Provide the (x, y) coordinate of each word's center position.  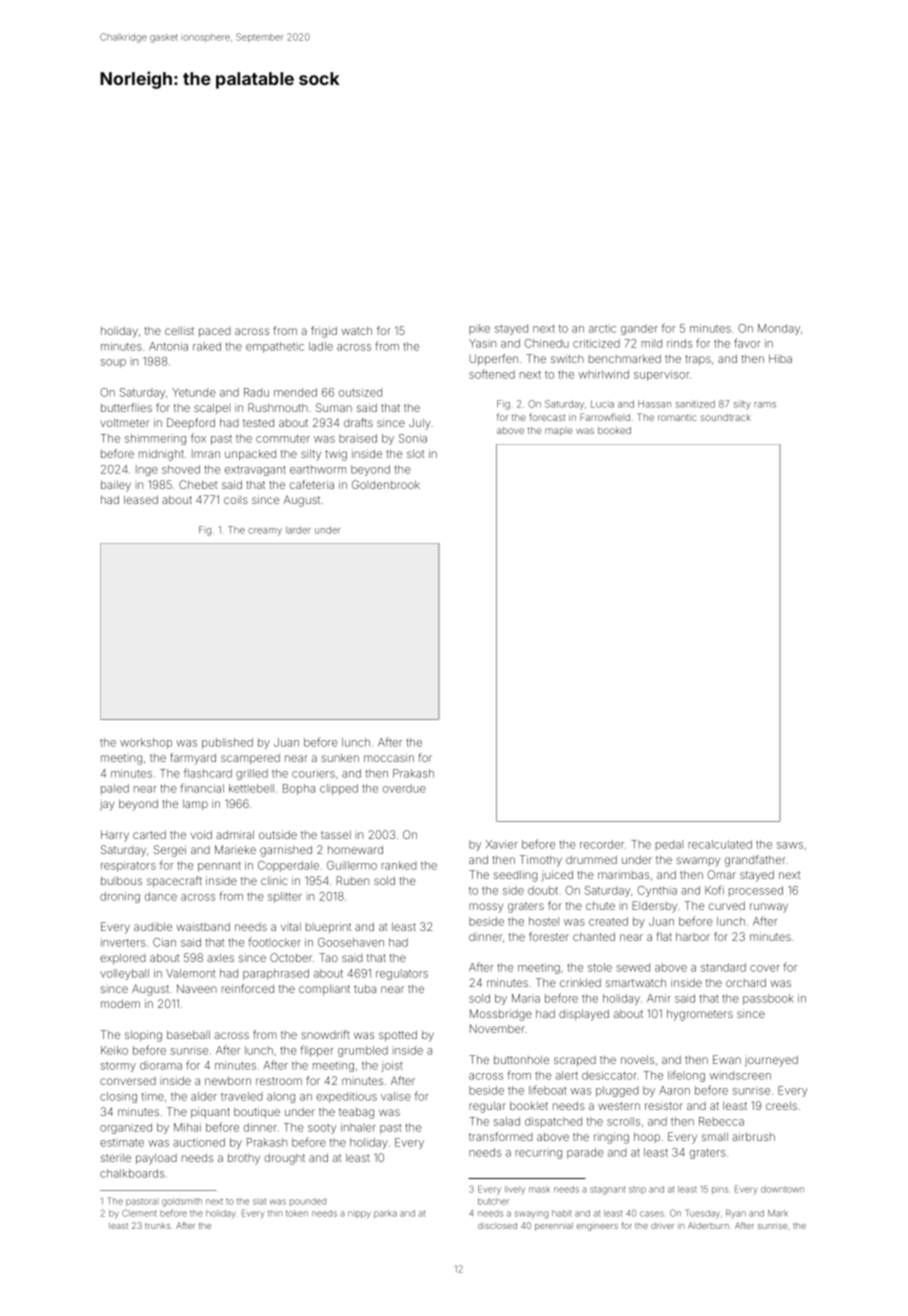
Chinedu (547, 343)
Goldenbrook (386, 484)
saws (790, 845)
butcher (493, 1201)
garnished (286, 851)
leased (141, 499)
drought (284, 1159)
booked (614, 430)
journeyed (771, 1061)
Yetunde (194, 392)
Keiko (114, 1050)
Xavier (502, 844)
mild (652, 343)
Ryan (736, 1214)
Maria (526, 998)
